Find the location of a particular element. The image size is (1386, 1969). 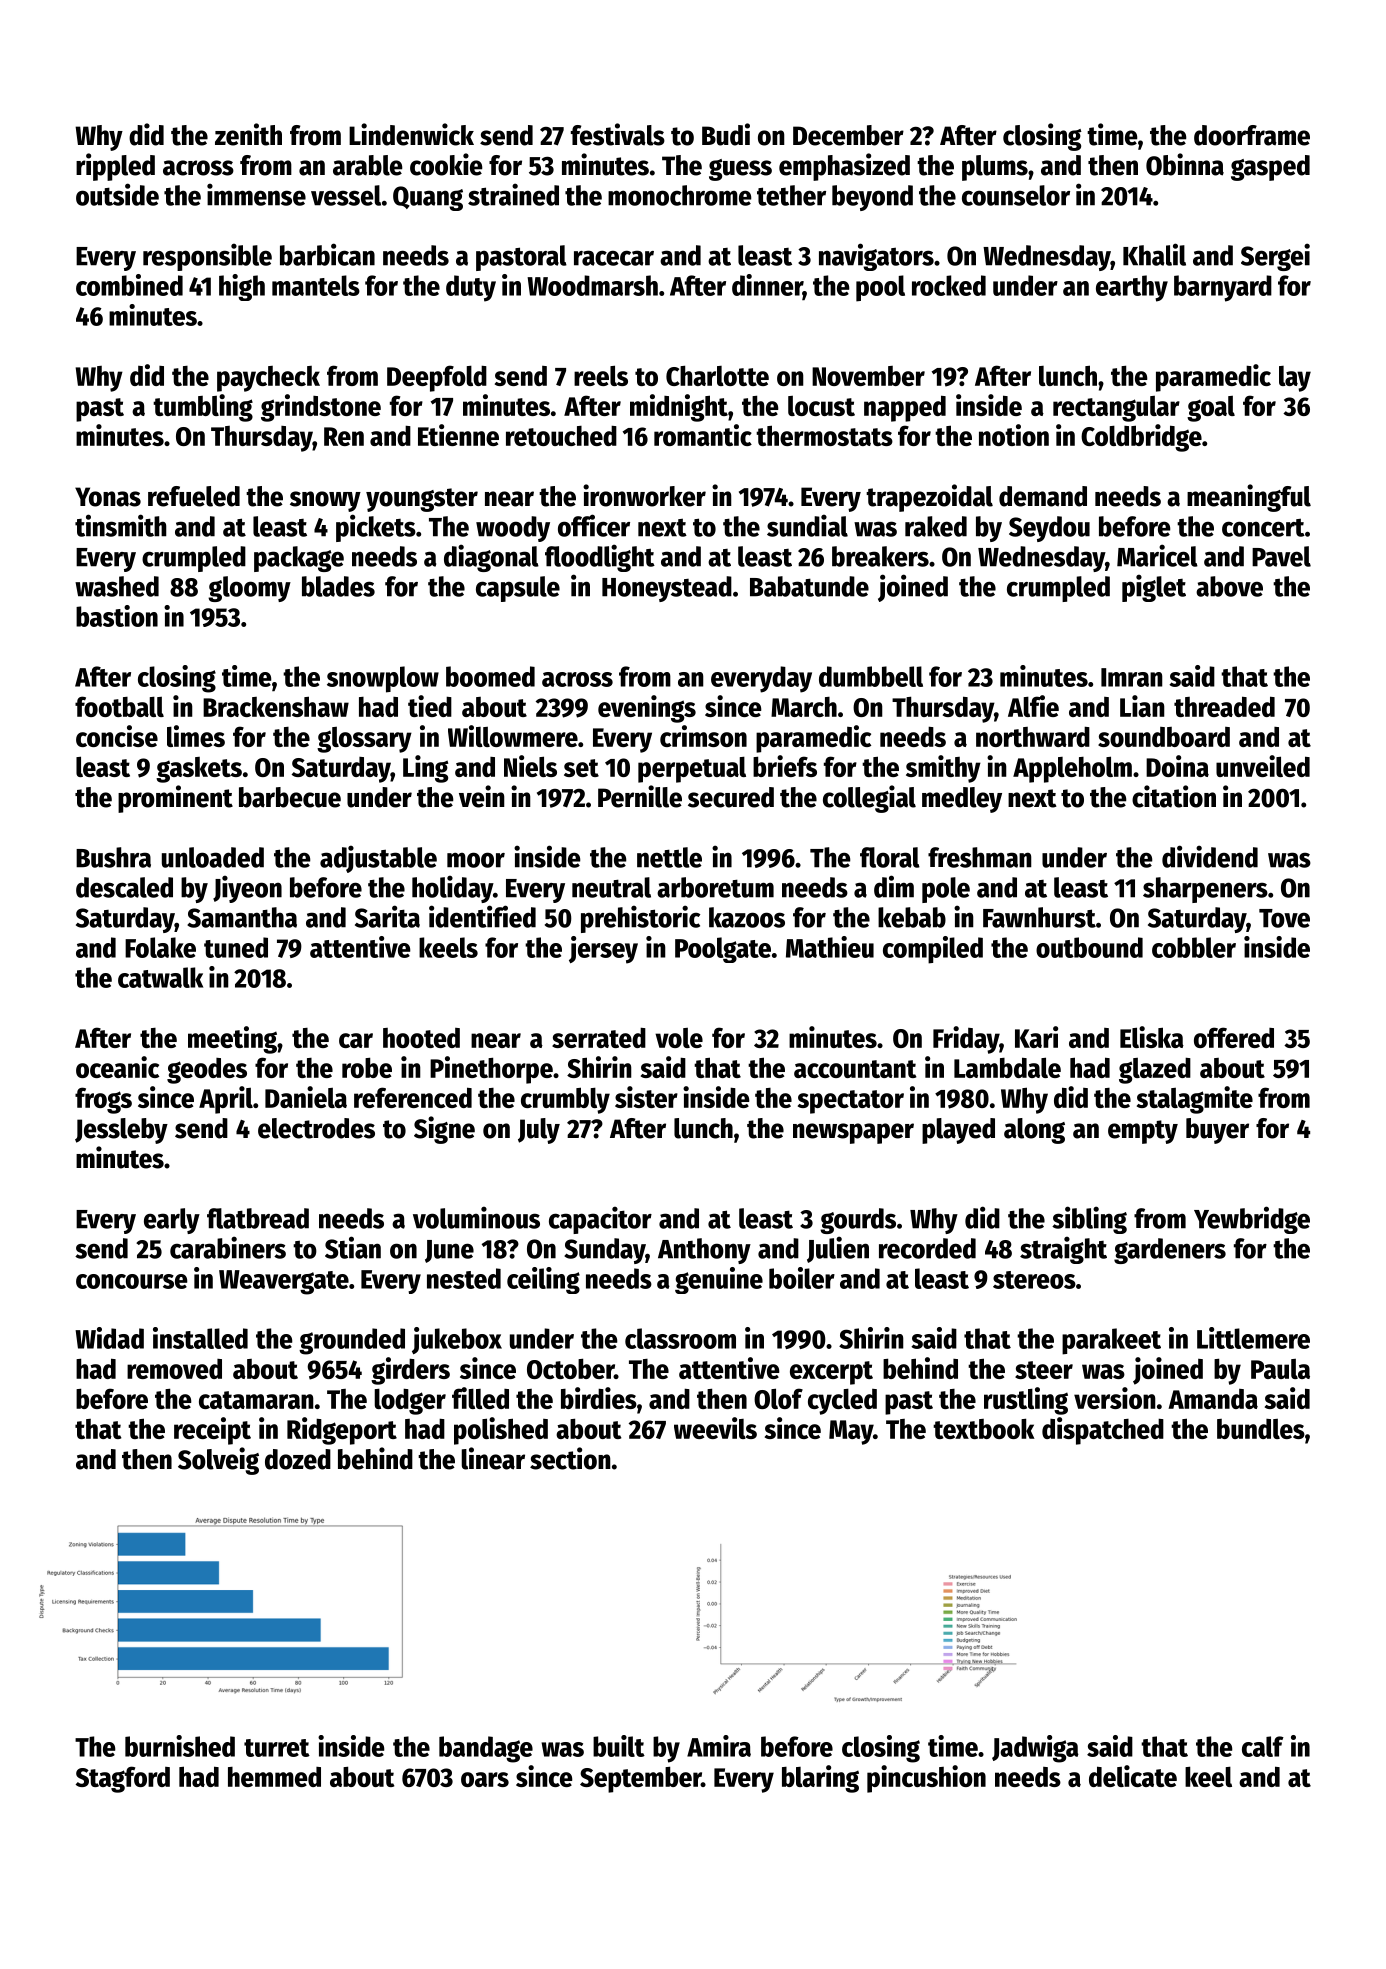

limes is located at coordinates (196, 736).
